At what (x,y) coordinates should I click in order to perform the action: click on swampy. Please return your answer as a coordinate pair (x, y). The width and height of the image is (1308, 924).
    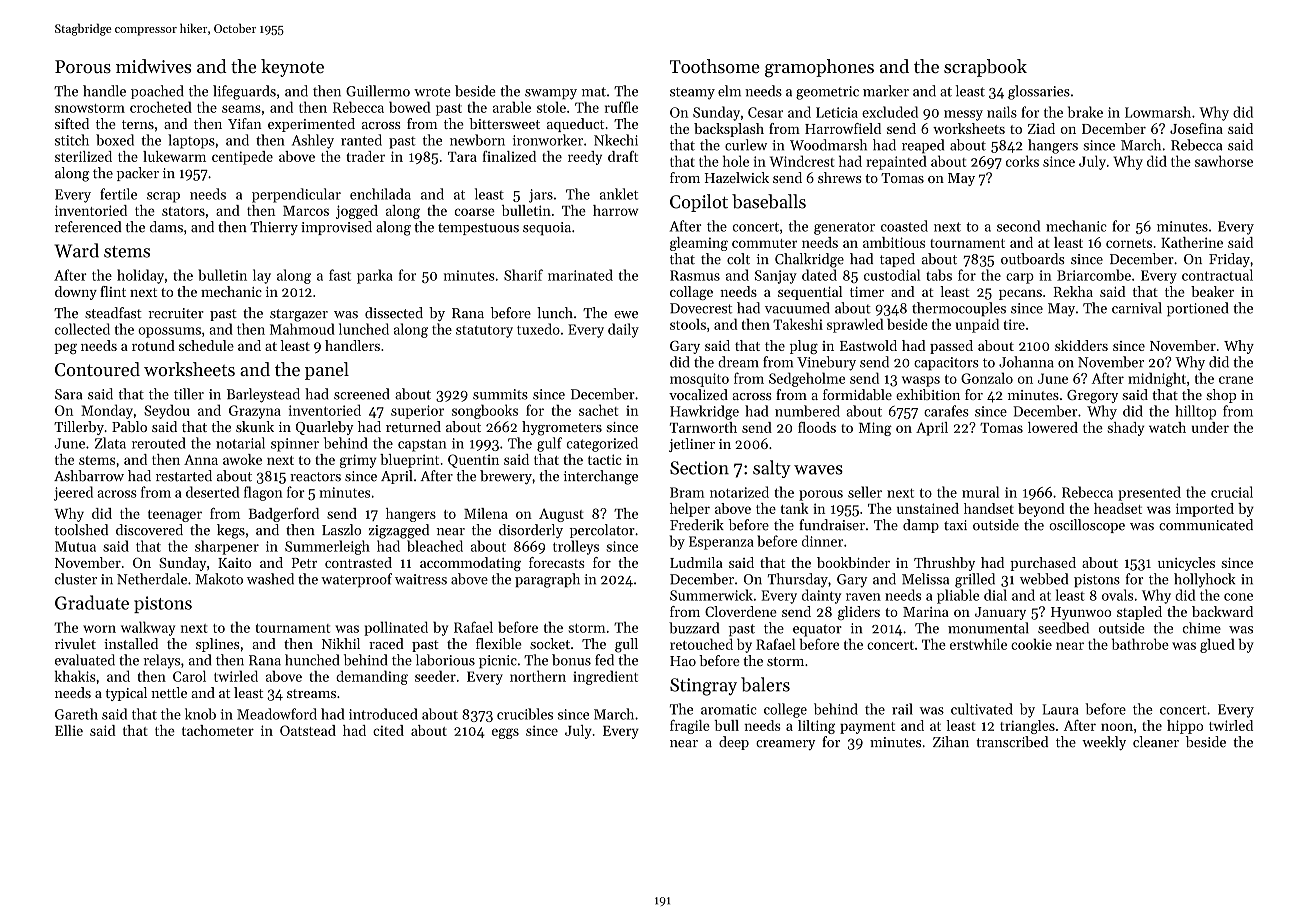
    Looking at the image, I should click on (551, 94).
